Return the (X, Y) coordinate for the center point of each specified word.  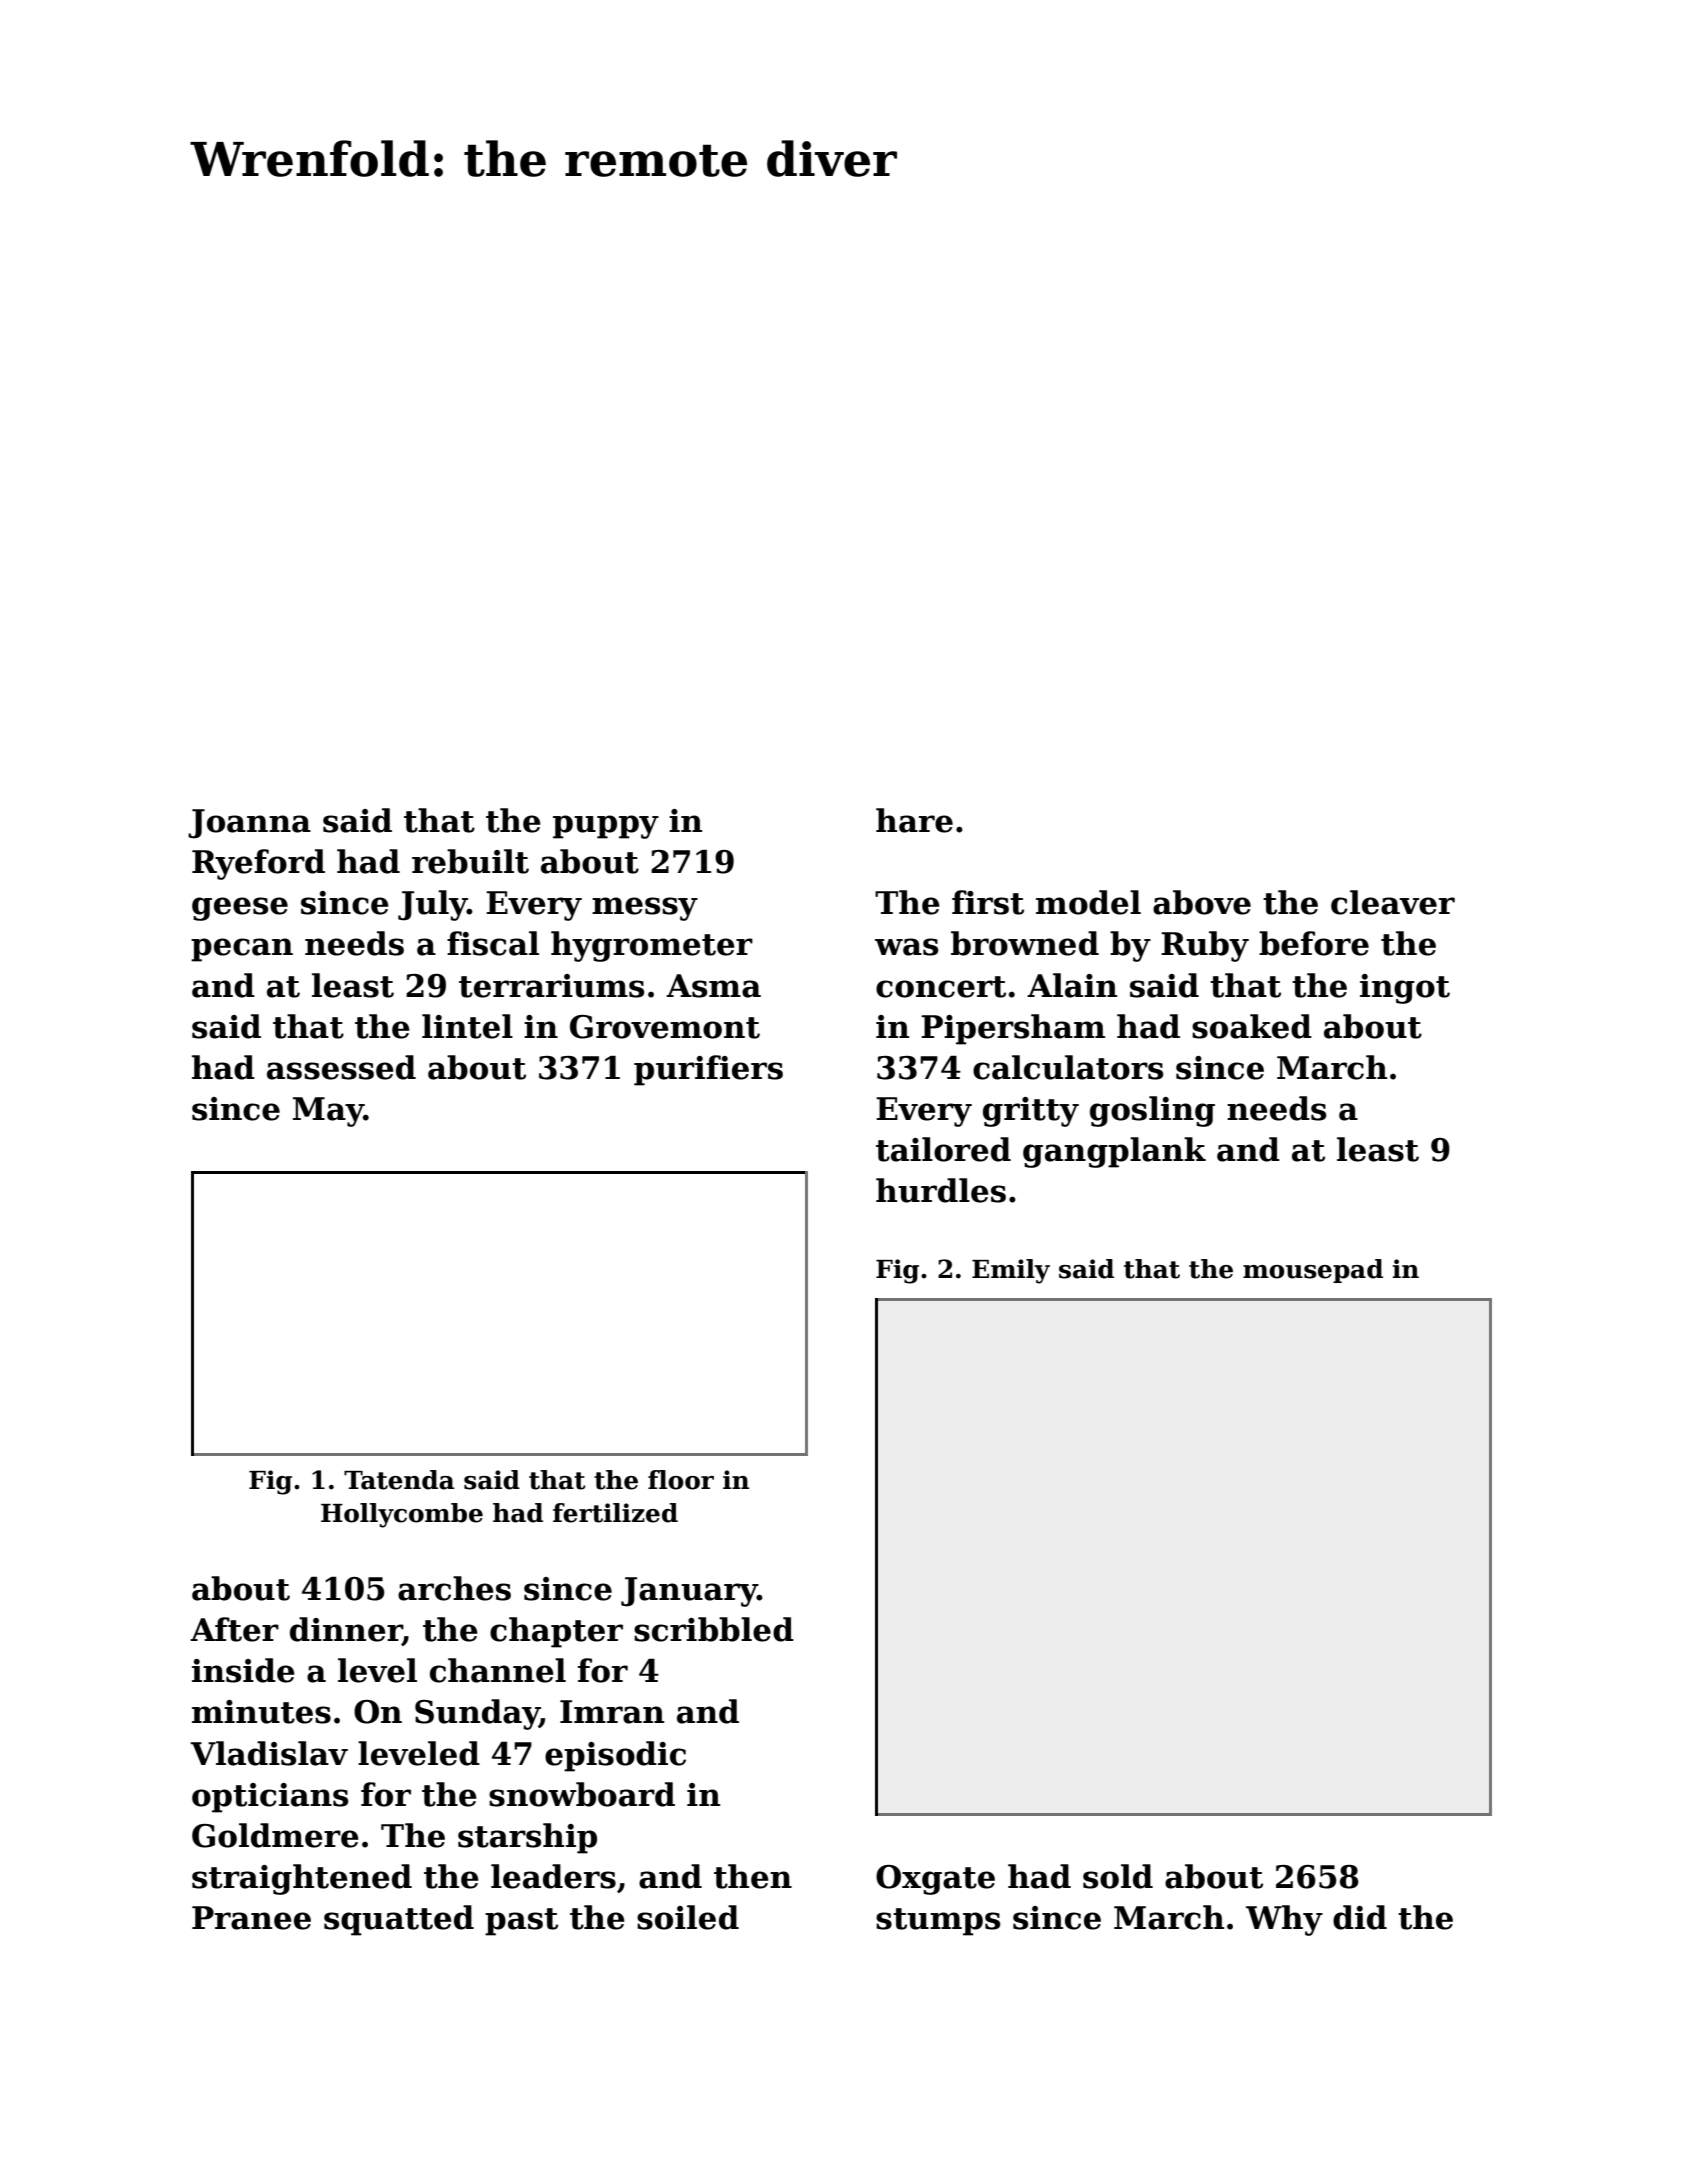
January (689, 1592)
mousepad (1313, 1271)
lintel (467, 1026)
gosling (1152, 1111)
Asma (713, 986)
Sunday (477, 1714)
